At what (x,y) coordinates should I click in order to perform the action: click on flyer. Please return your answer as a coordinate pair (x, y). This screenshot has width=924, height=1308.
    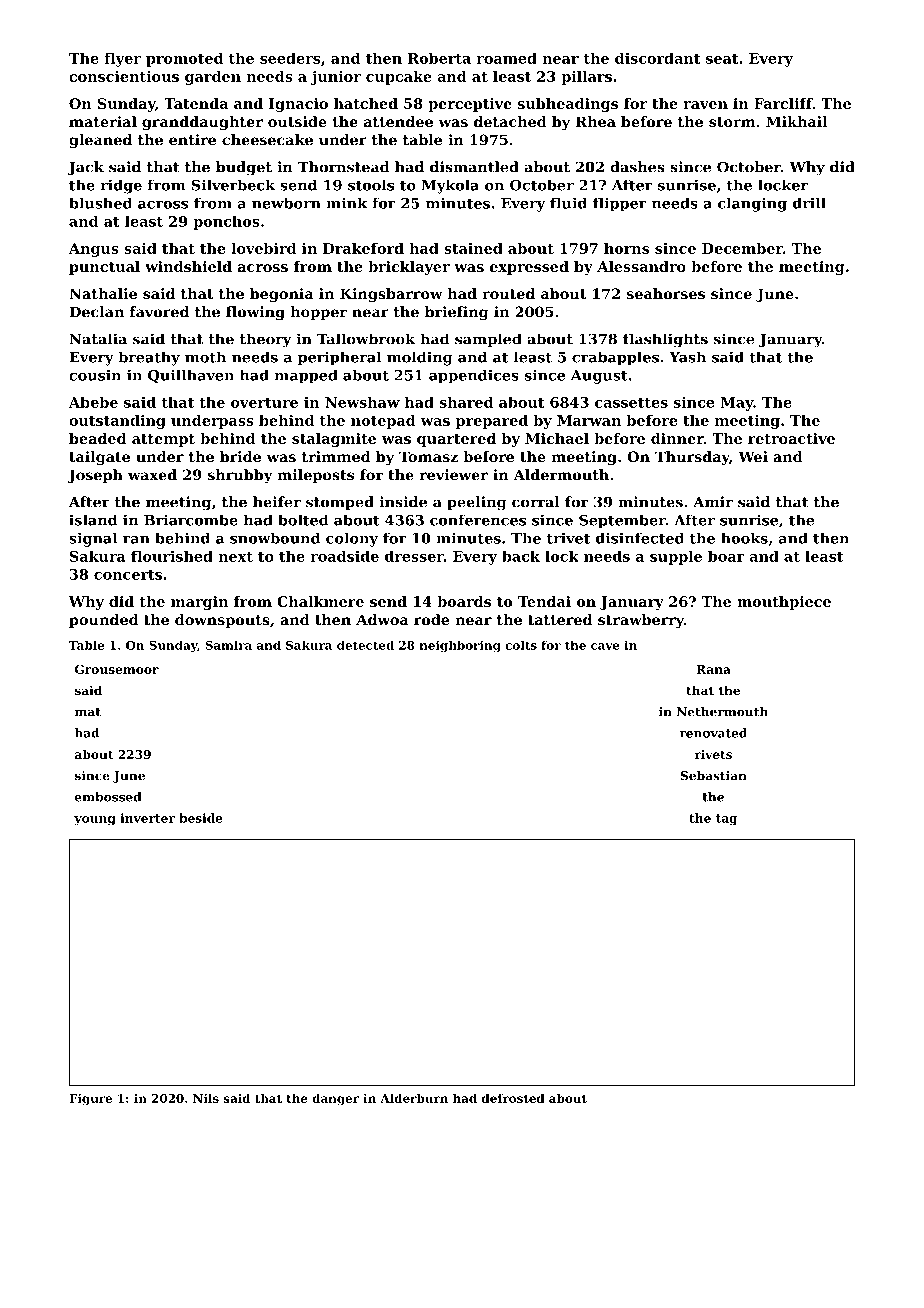
    Looking at the image, I should click on (122, 59).
